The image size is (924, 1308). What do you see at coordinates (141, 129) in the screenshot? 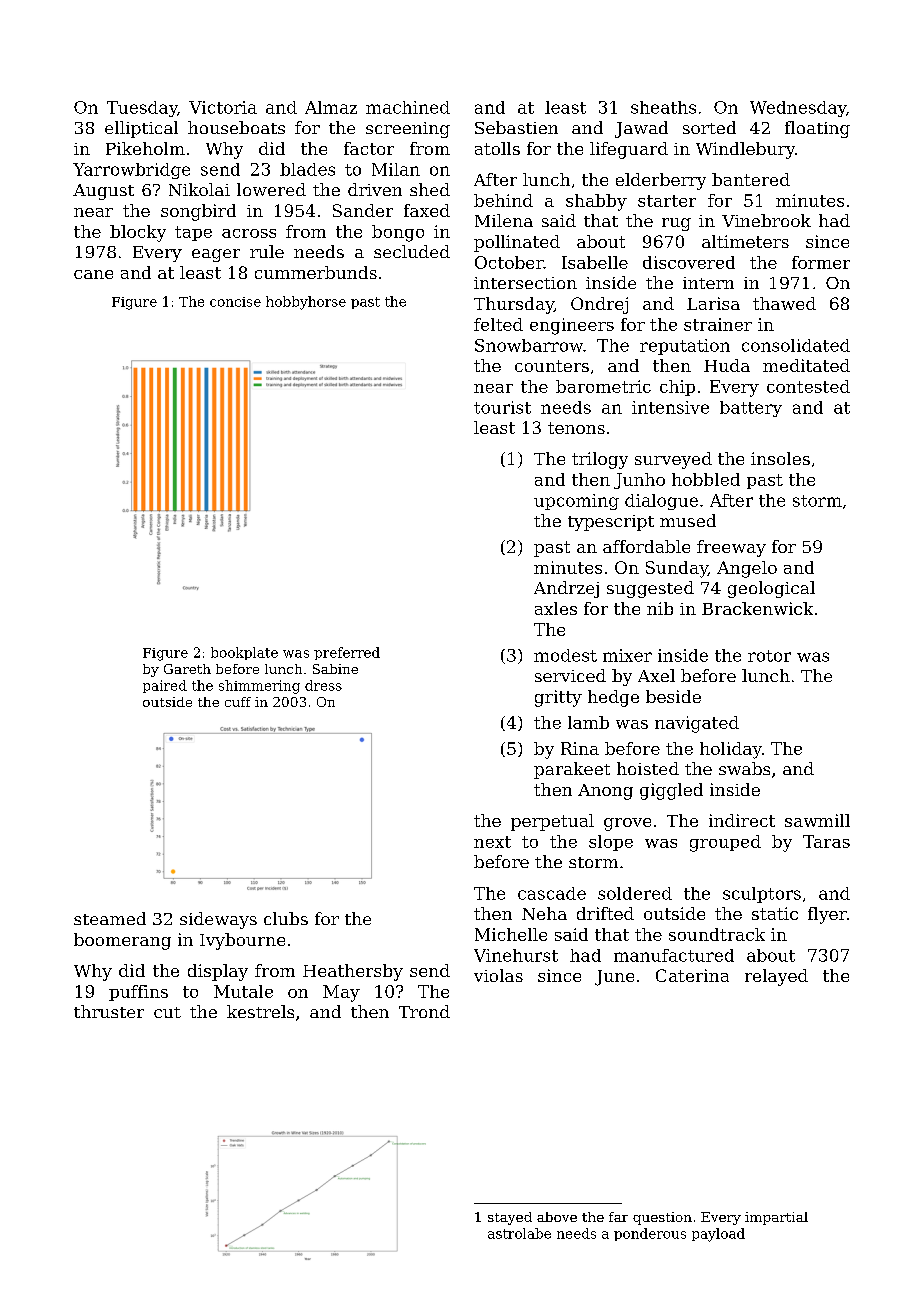
I see `elliptical` at bounding box center [141, 129].
